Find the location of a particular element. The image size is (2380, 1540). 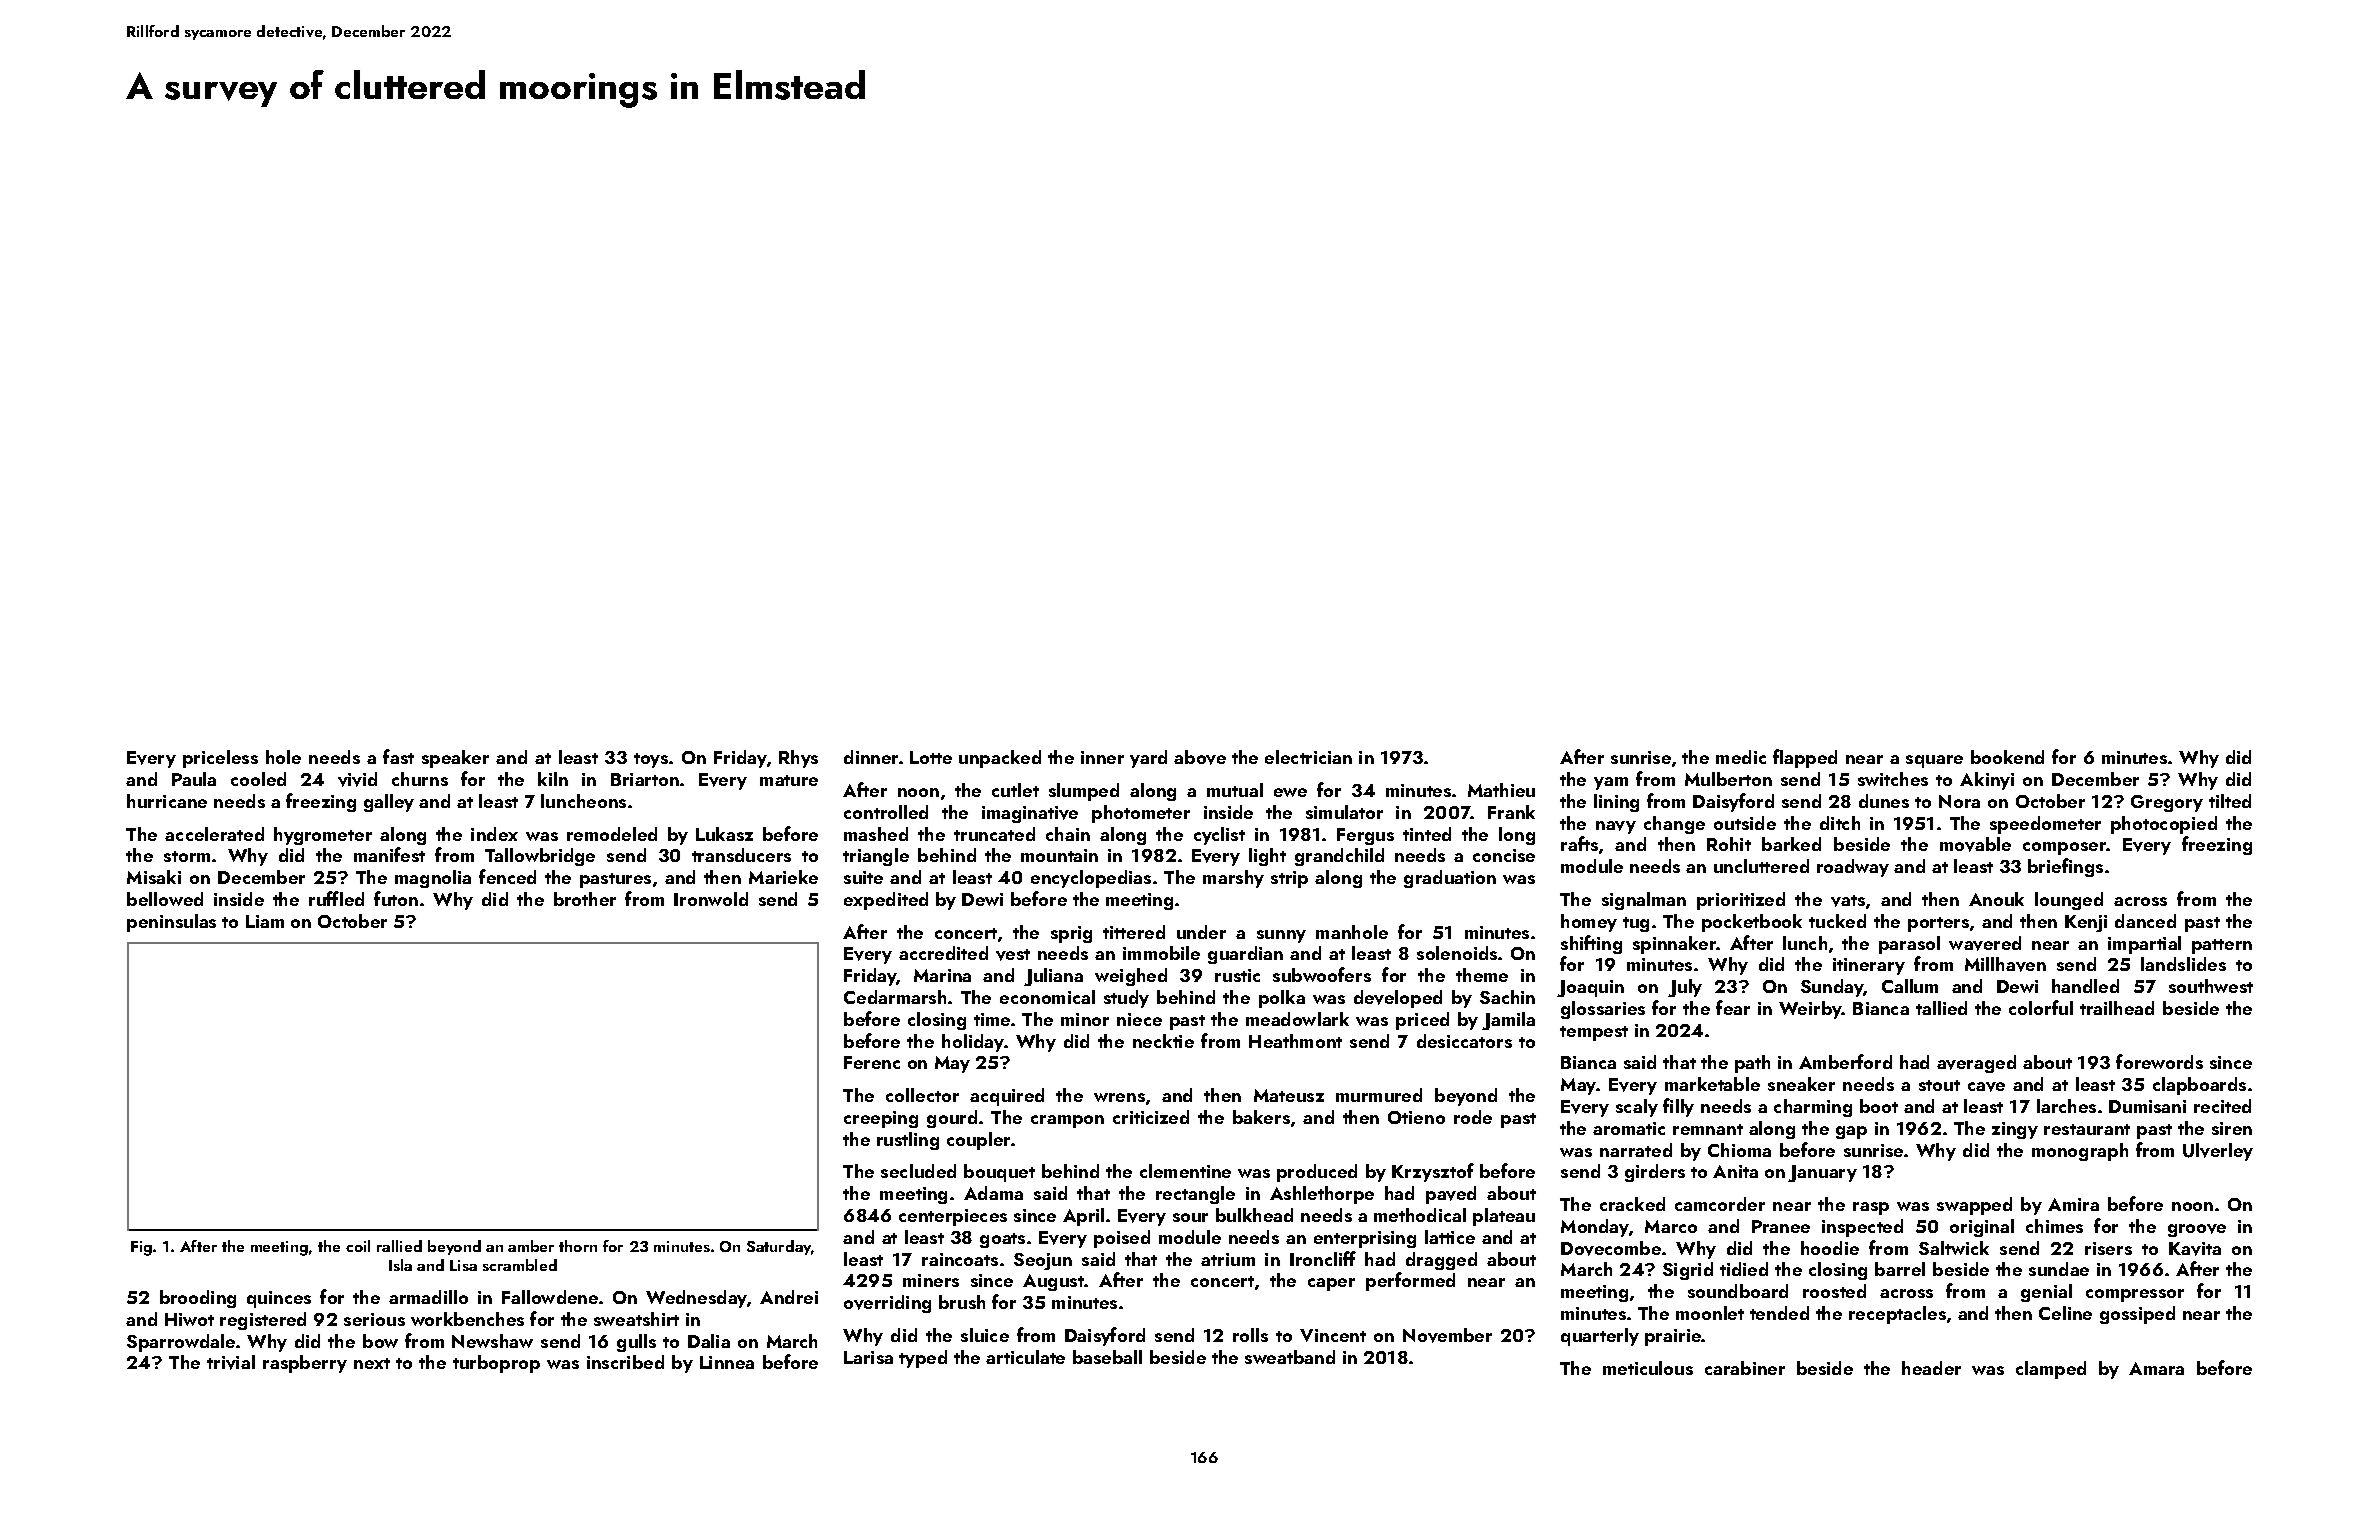

accelerated is located at coordinates (214, 834).
